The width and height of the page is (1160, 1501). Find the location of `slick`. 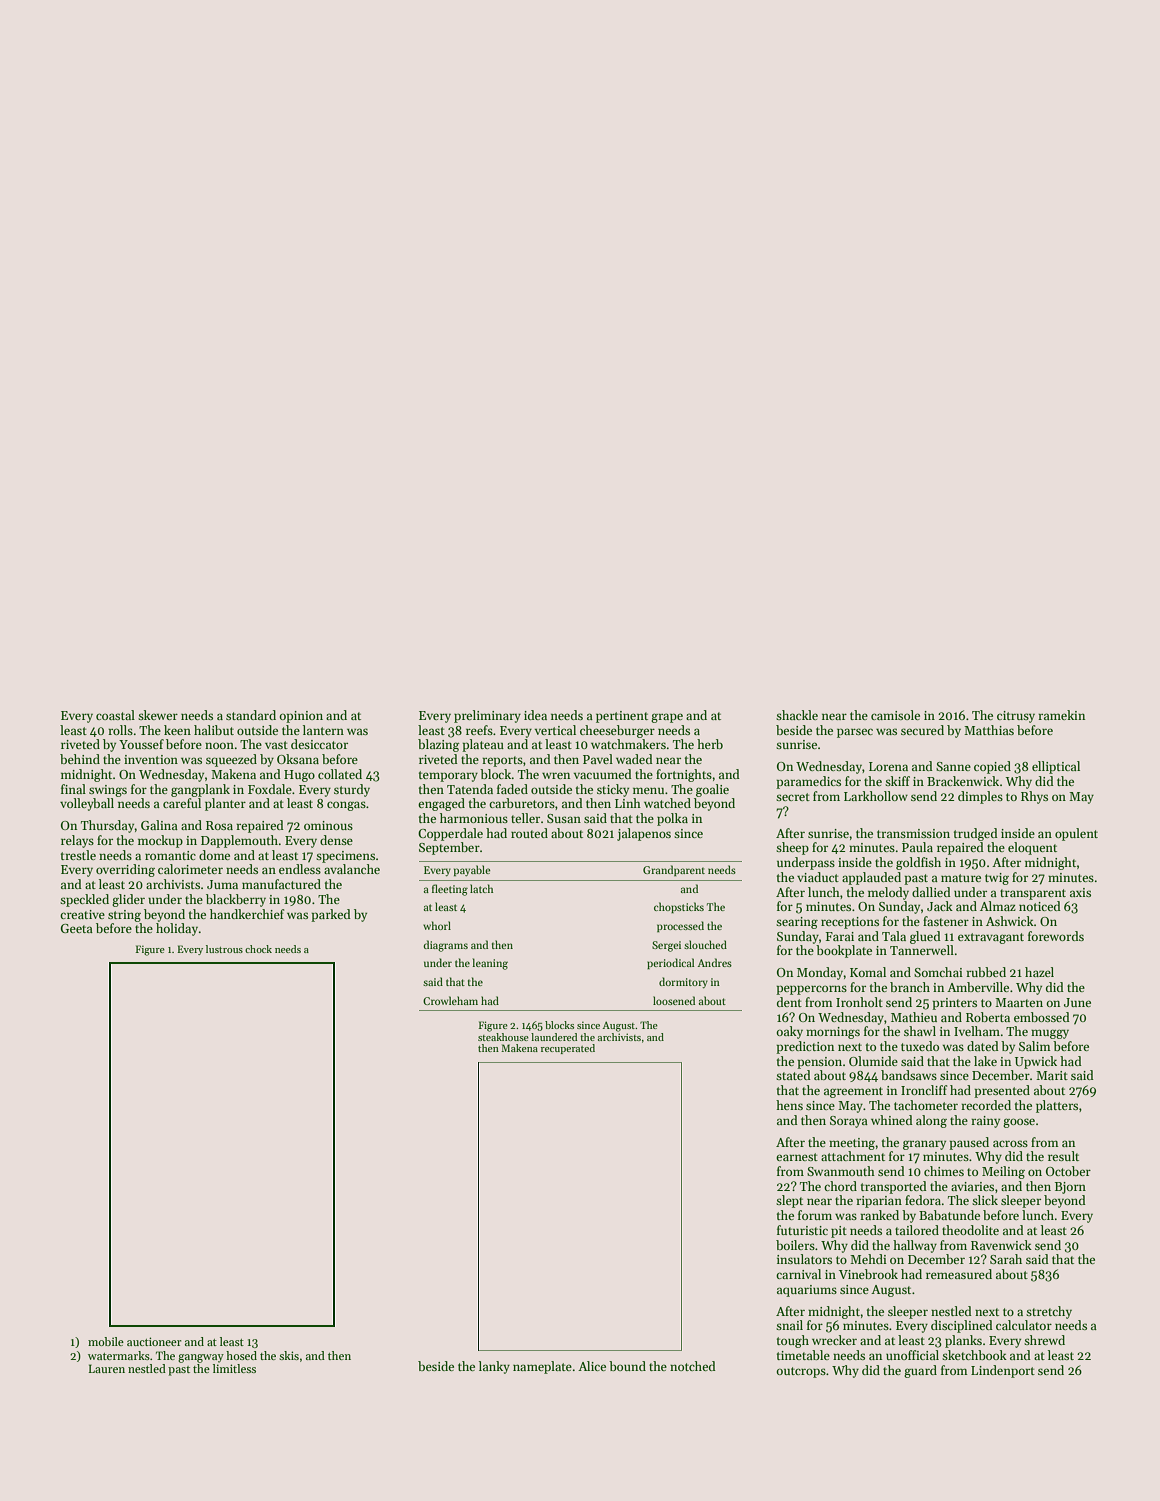

slick is located at coordinates (985, 1200).
